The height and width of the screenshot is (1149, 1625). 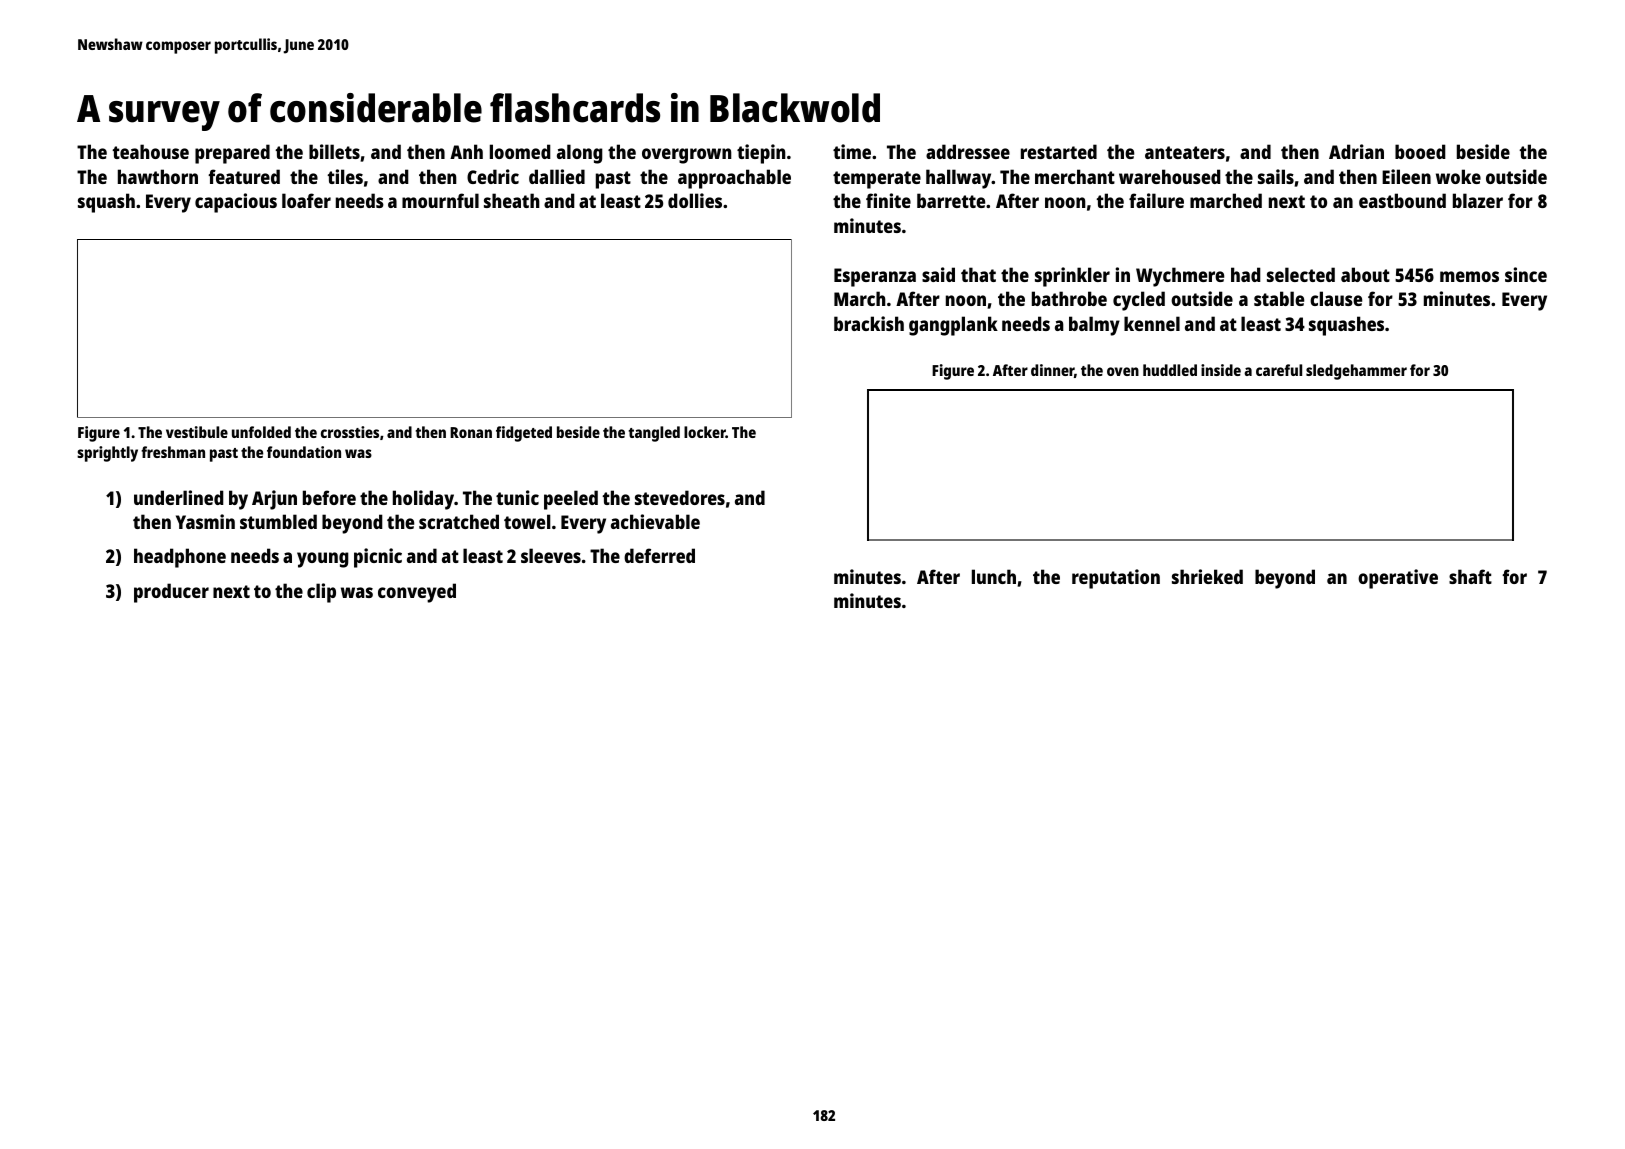 I want to click on dollies, so click(x=695, y=200).
